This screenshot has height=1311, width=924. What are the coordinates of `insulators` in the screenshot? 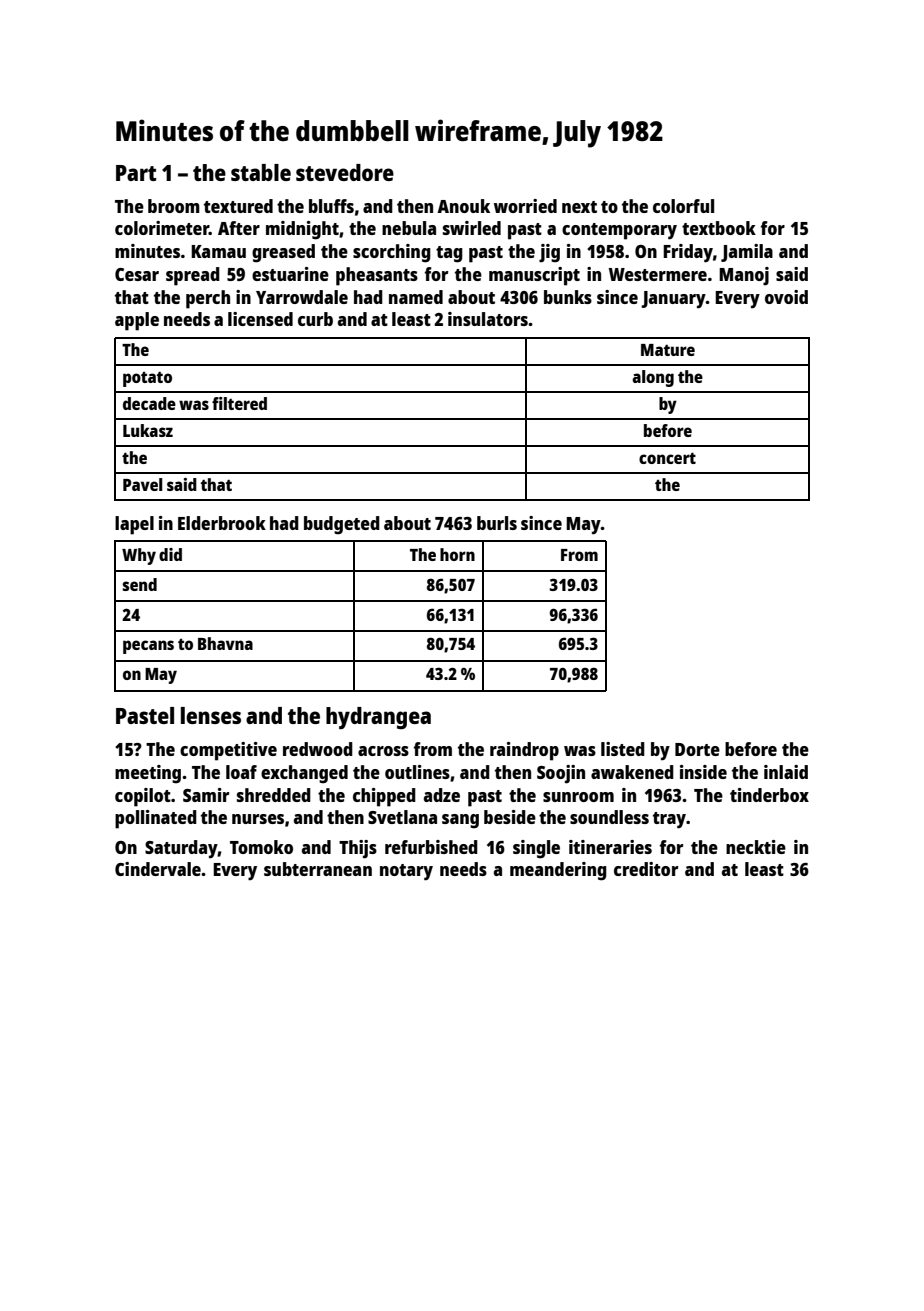 It's located at (488, 319).
